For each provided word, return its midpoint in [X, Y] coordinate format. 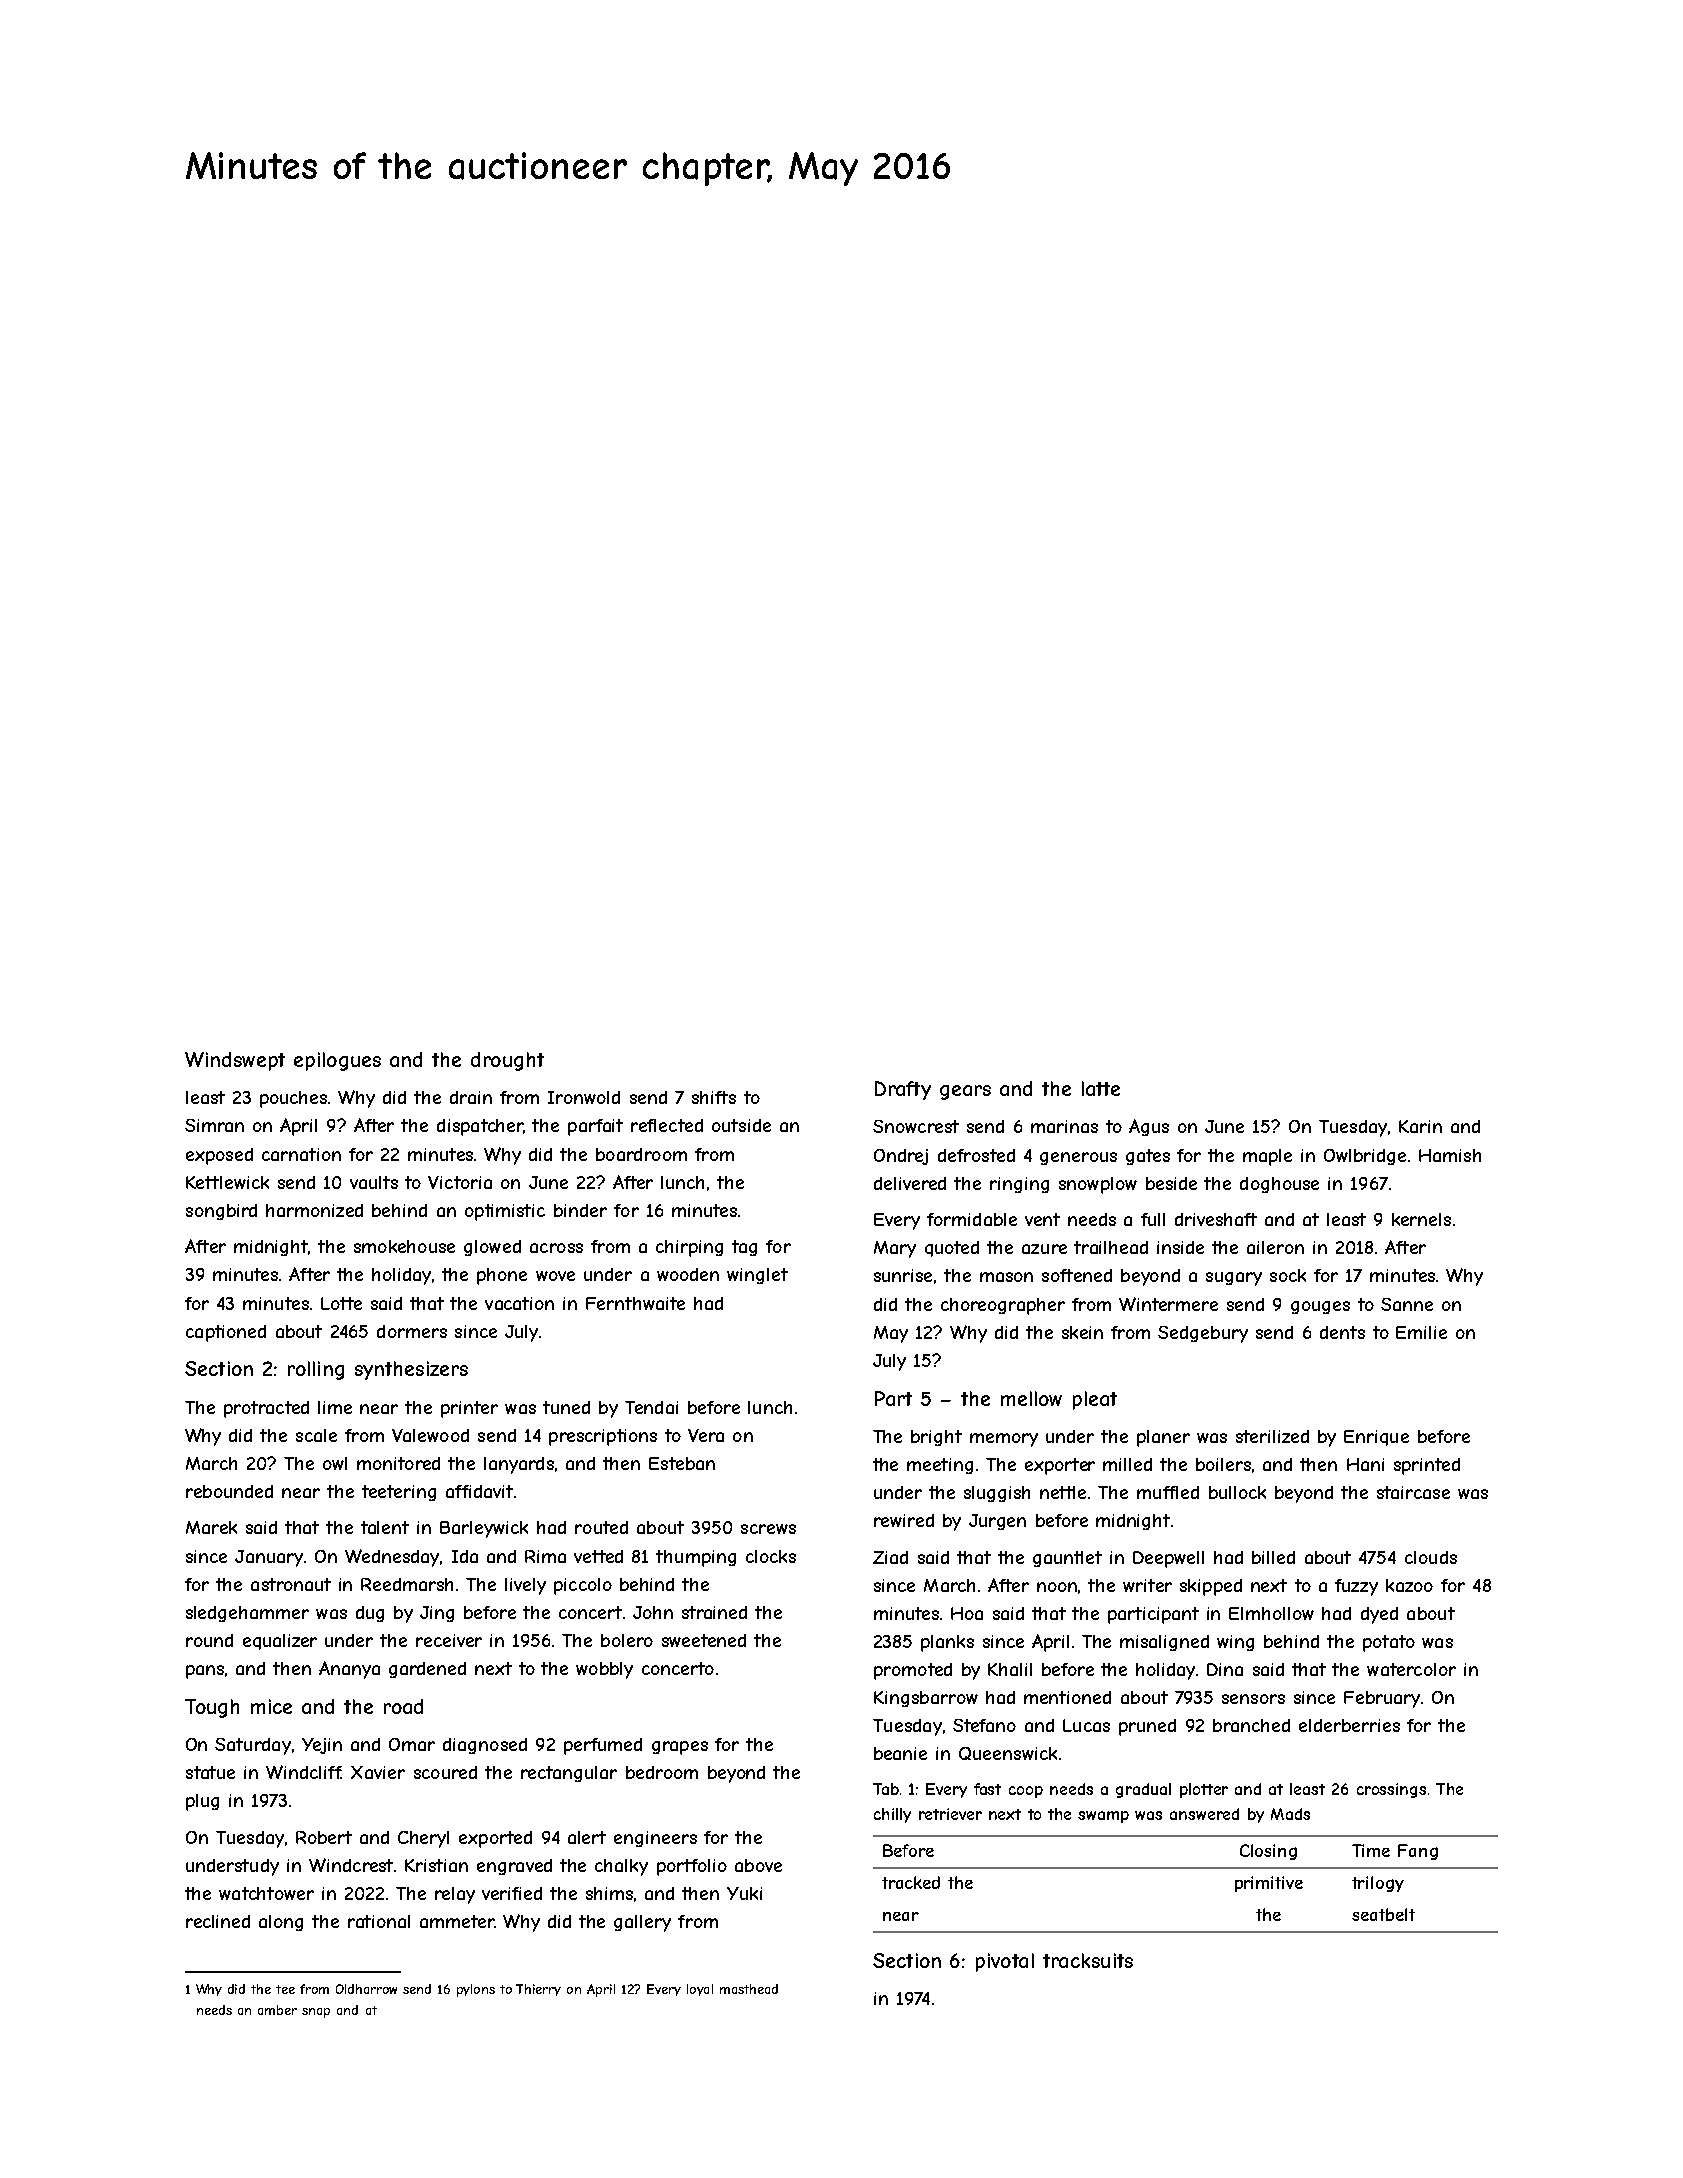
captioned [226, 1333]
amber [277, 2010]
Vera [706, 1435]
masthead [749, 1989]
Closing [1268, 1852]
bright [936, 1438]
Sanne [1407, 1304]
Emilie [1421, 1332]
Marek [211, 1527]
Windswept [235, 1061]
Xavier [378, 1772]
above [758, 1865]
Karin [1420, 1126]
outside [741, 1125]
